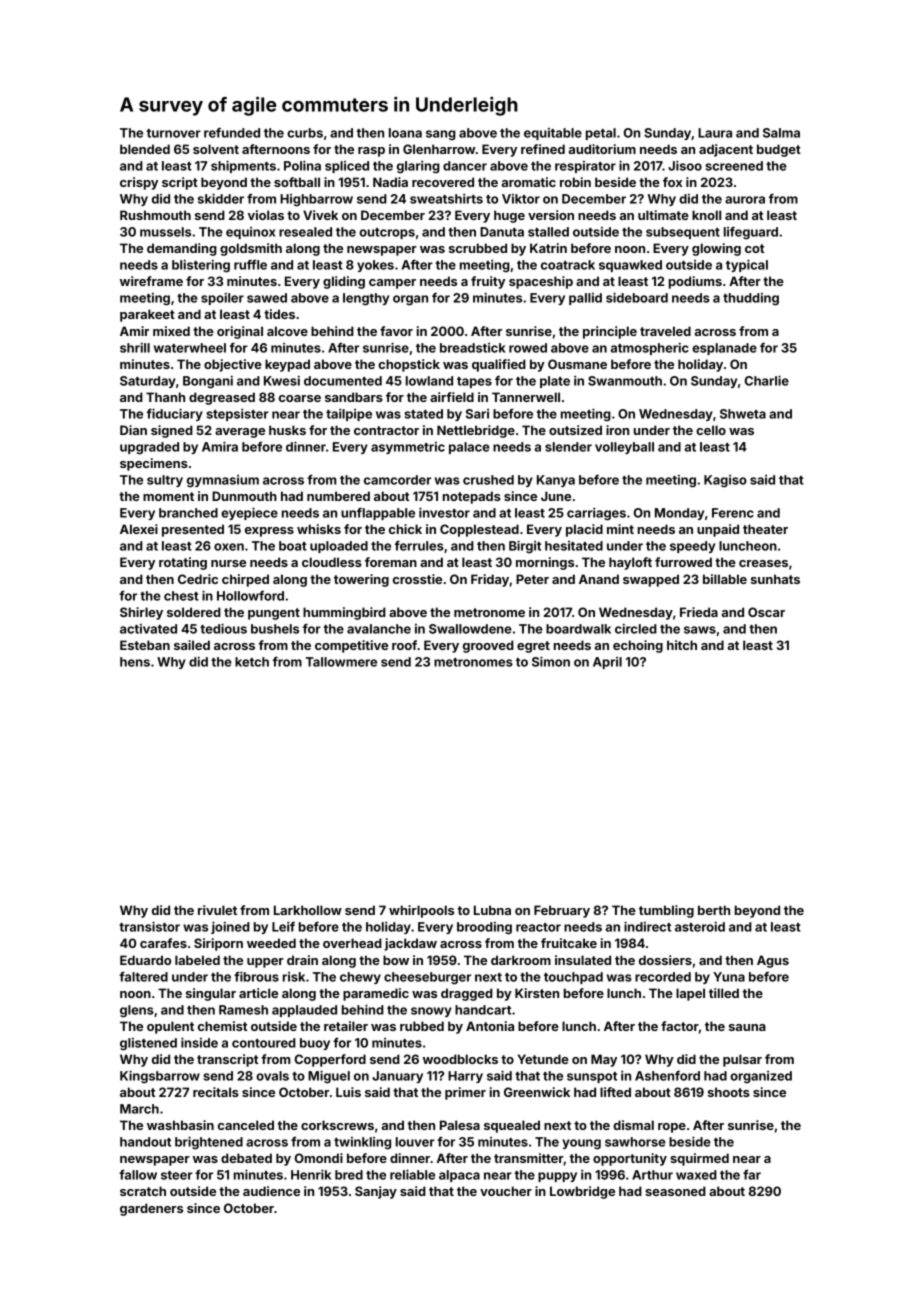 The height and width of the screenshot is (1308, 924). I want to click on breadstick, so click(473, 348).
